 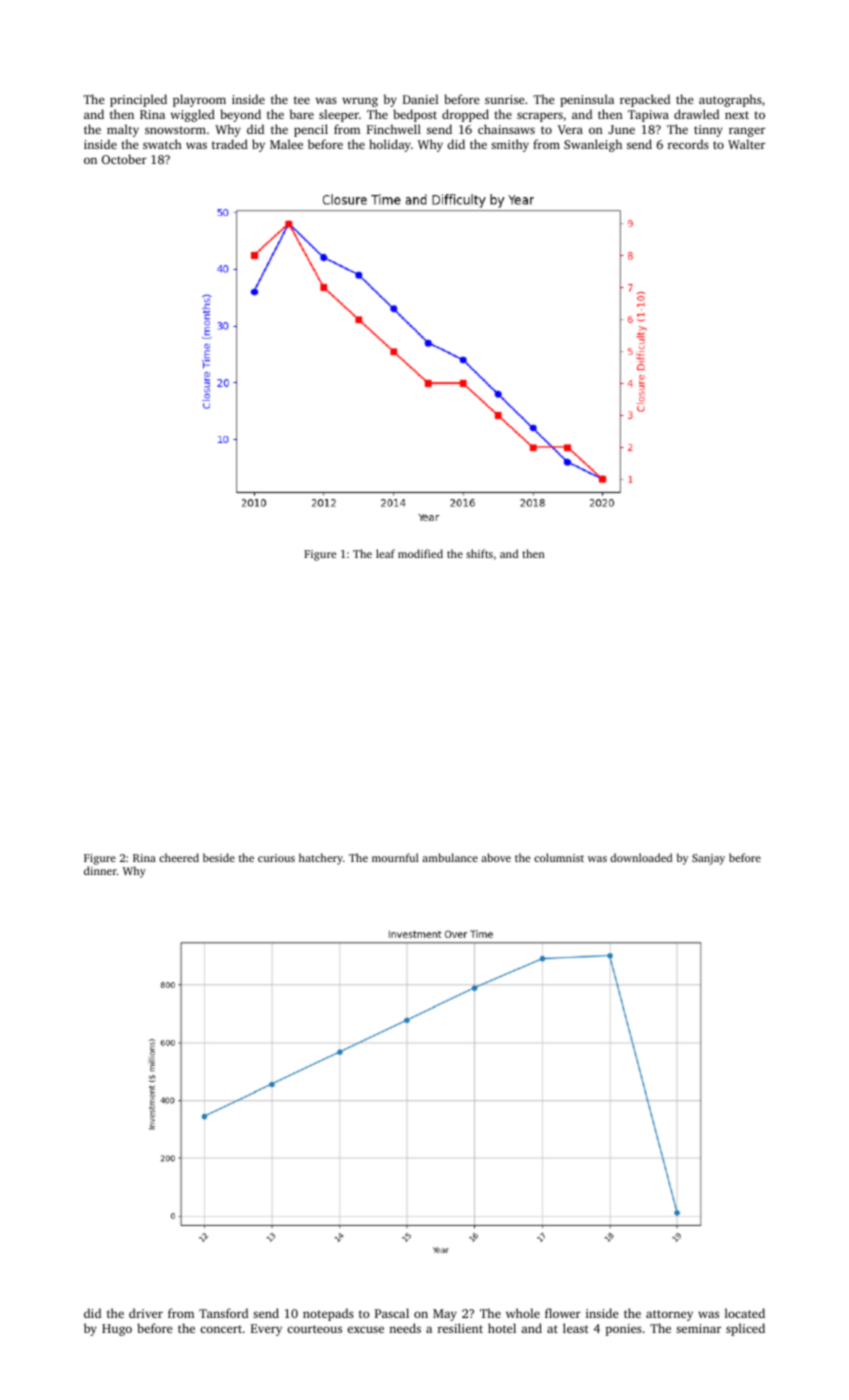 I want to click on mournful, so click(x=395, y=857).
